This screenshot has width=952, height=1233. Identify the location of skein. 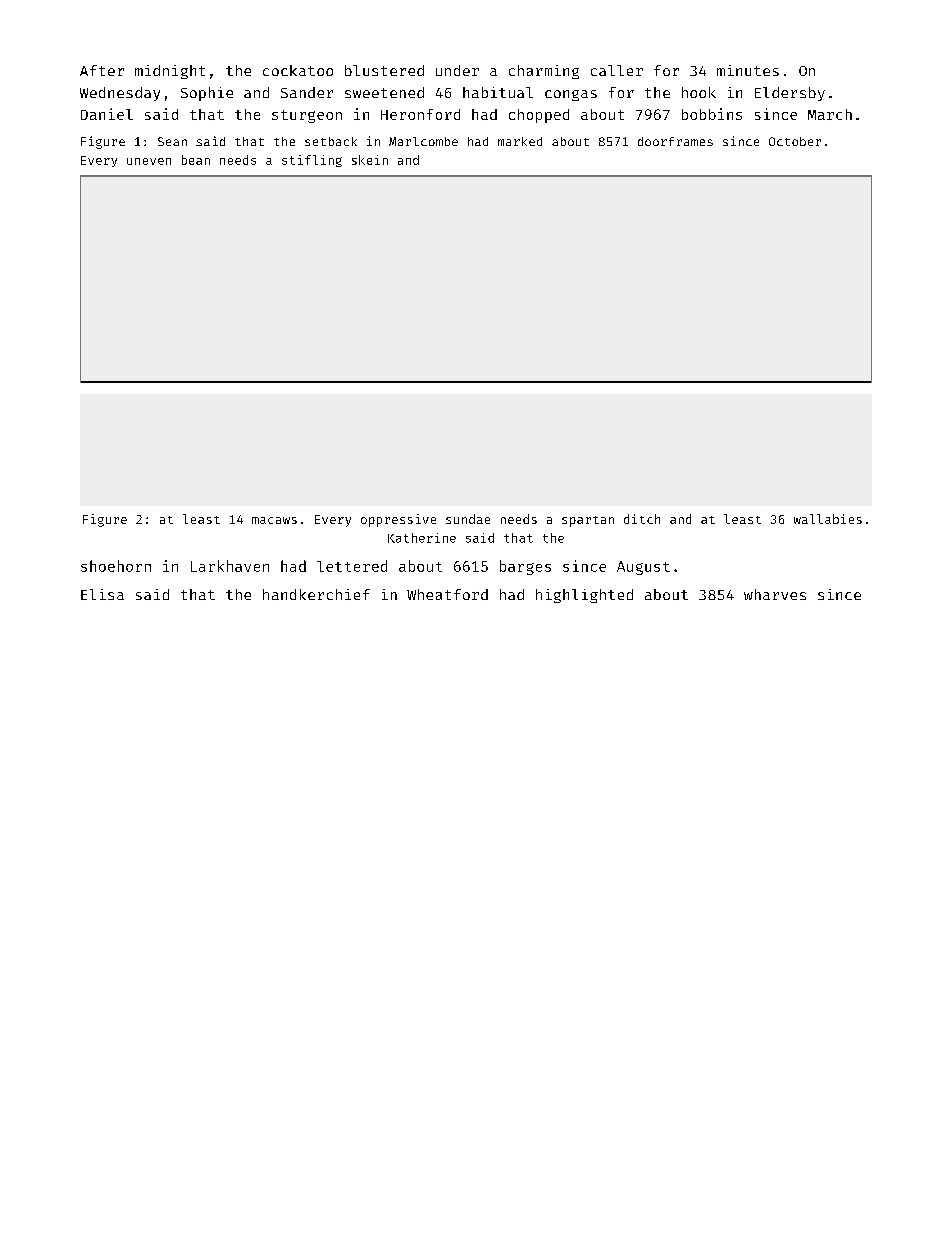
(370, 160).
